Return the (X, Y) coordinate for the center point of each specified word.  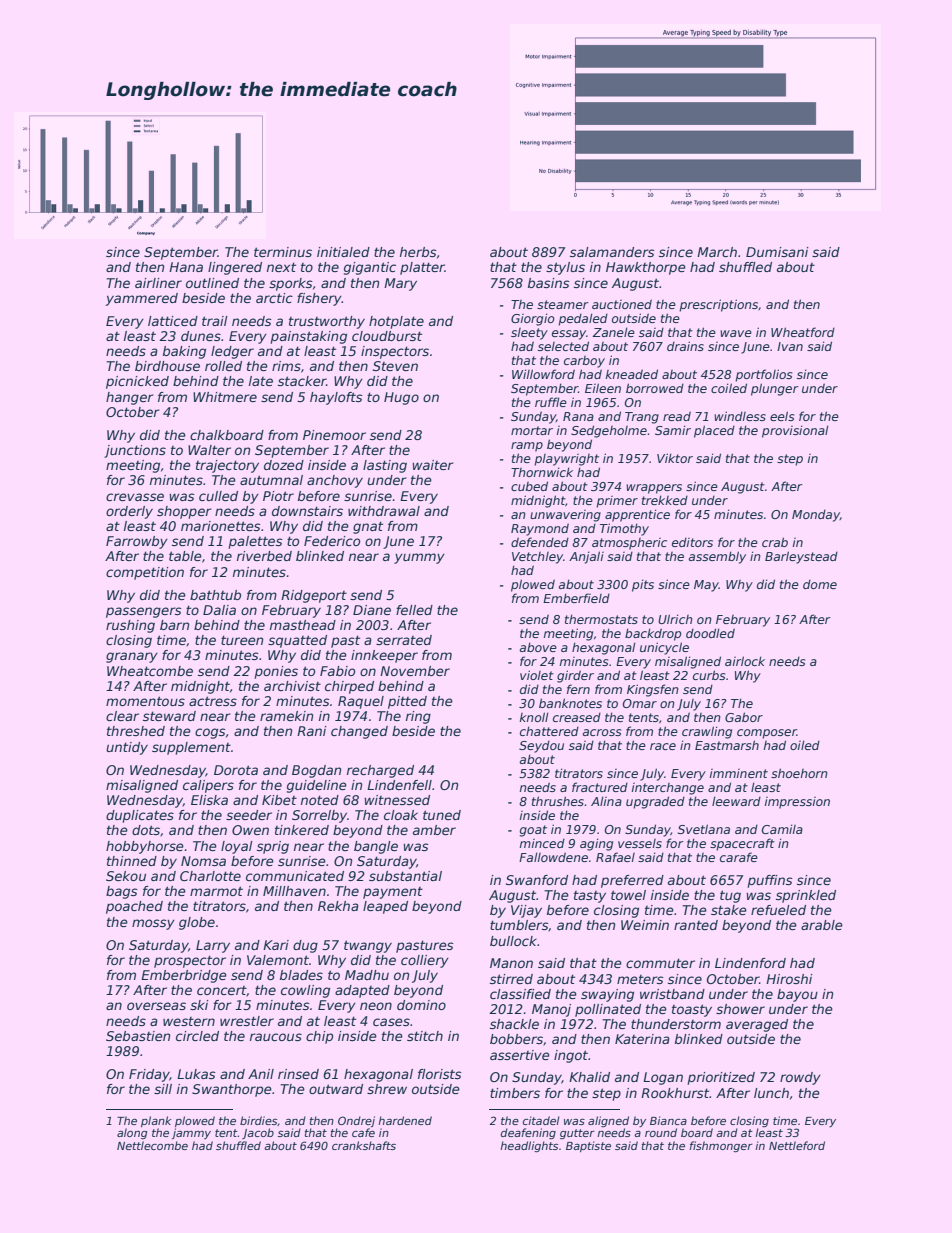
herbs (418, 252)
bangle (376, 847)
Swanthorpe (232, 1090)
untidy (127, 748)
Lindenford (750, 963)
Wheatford (803, 332)
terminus (283, 252)
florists (440, 1074)
